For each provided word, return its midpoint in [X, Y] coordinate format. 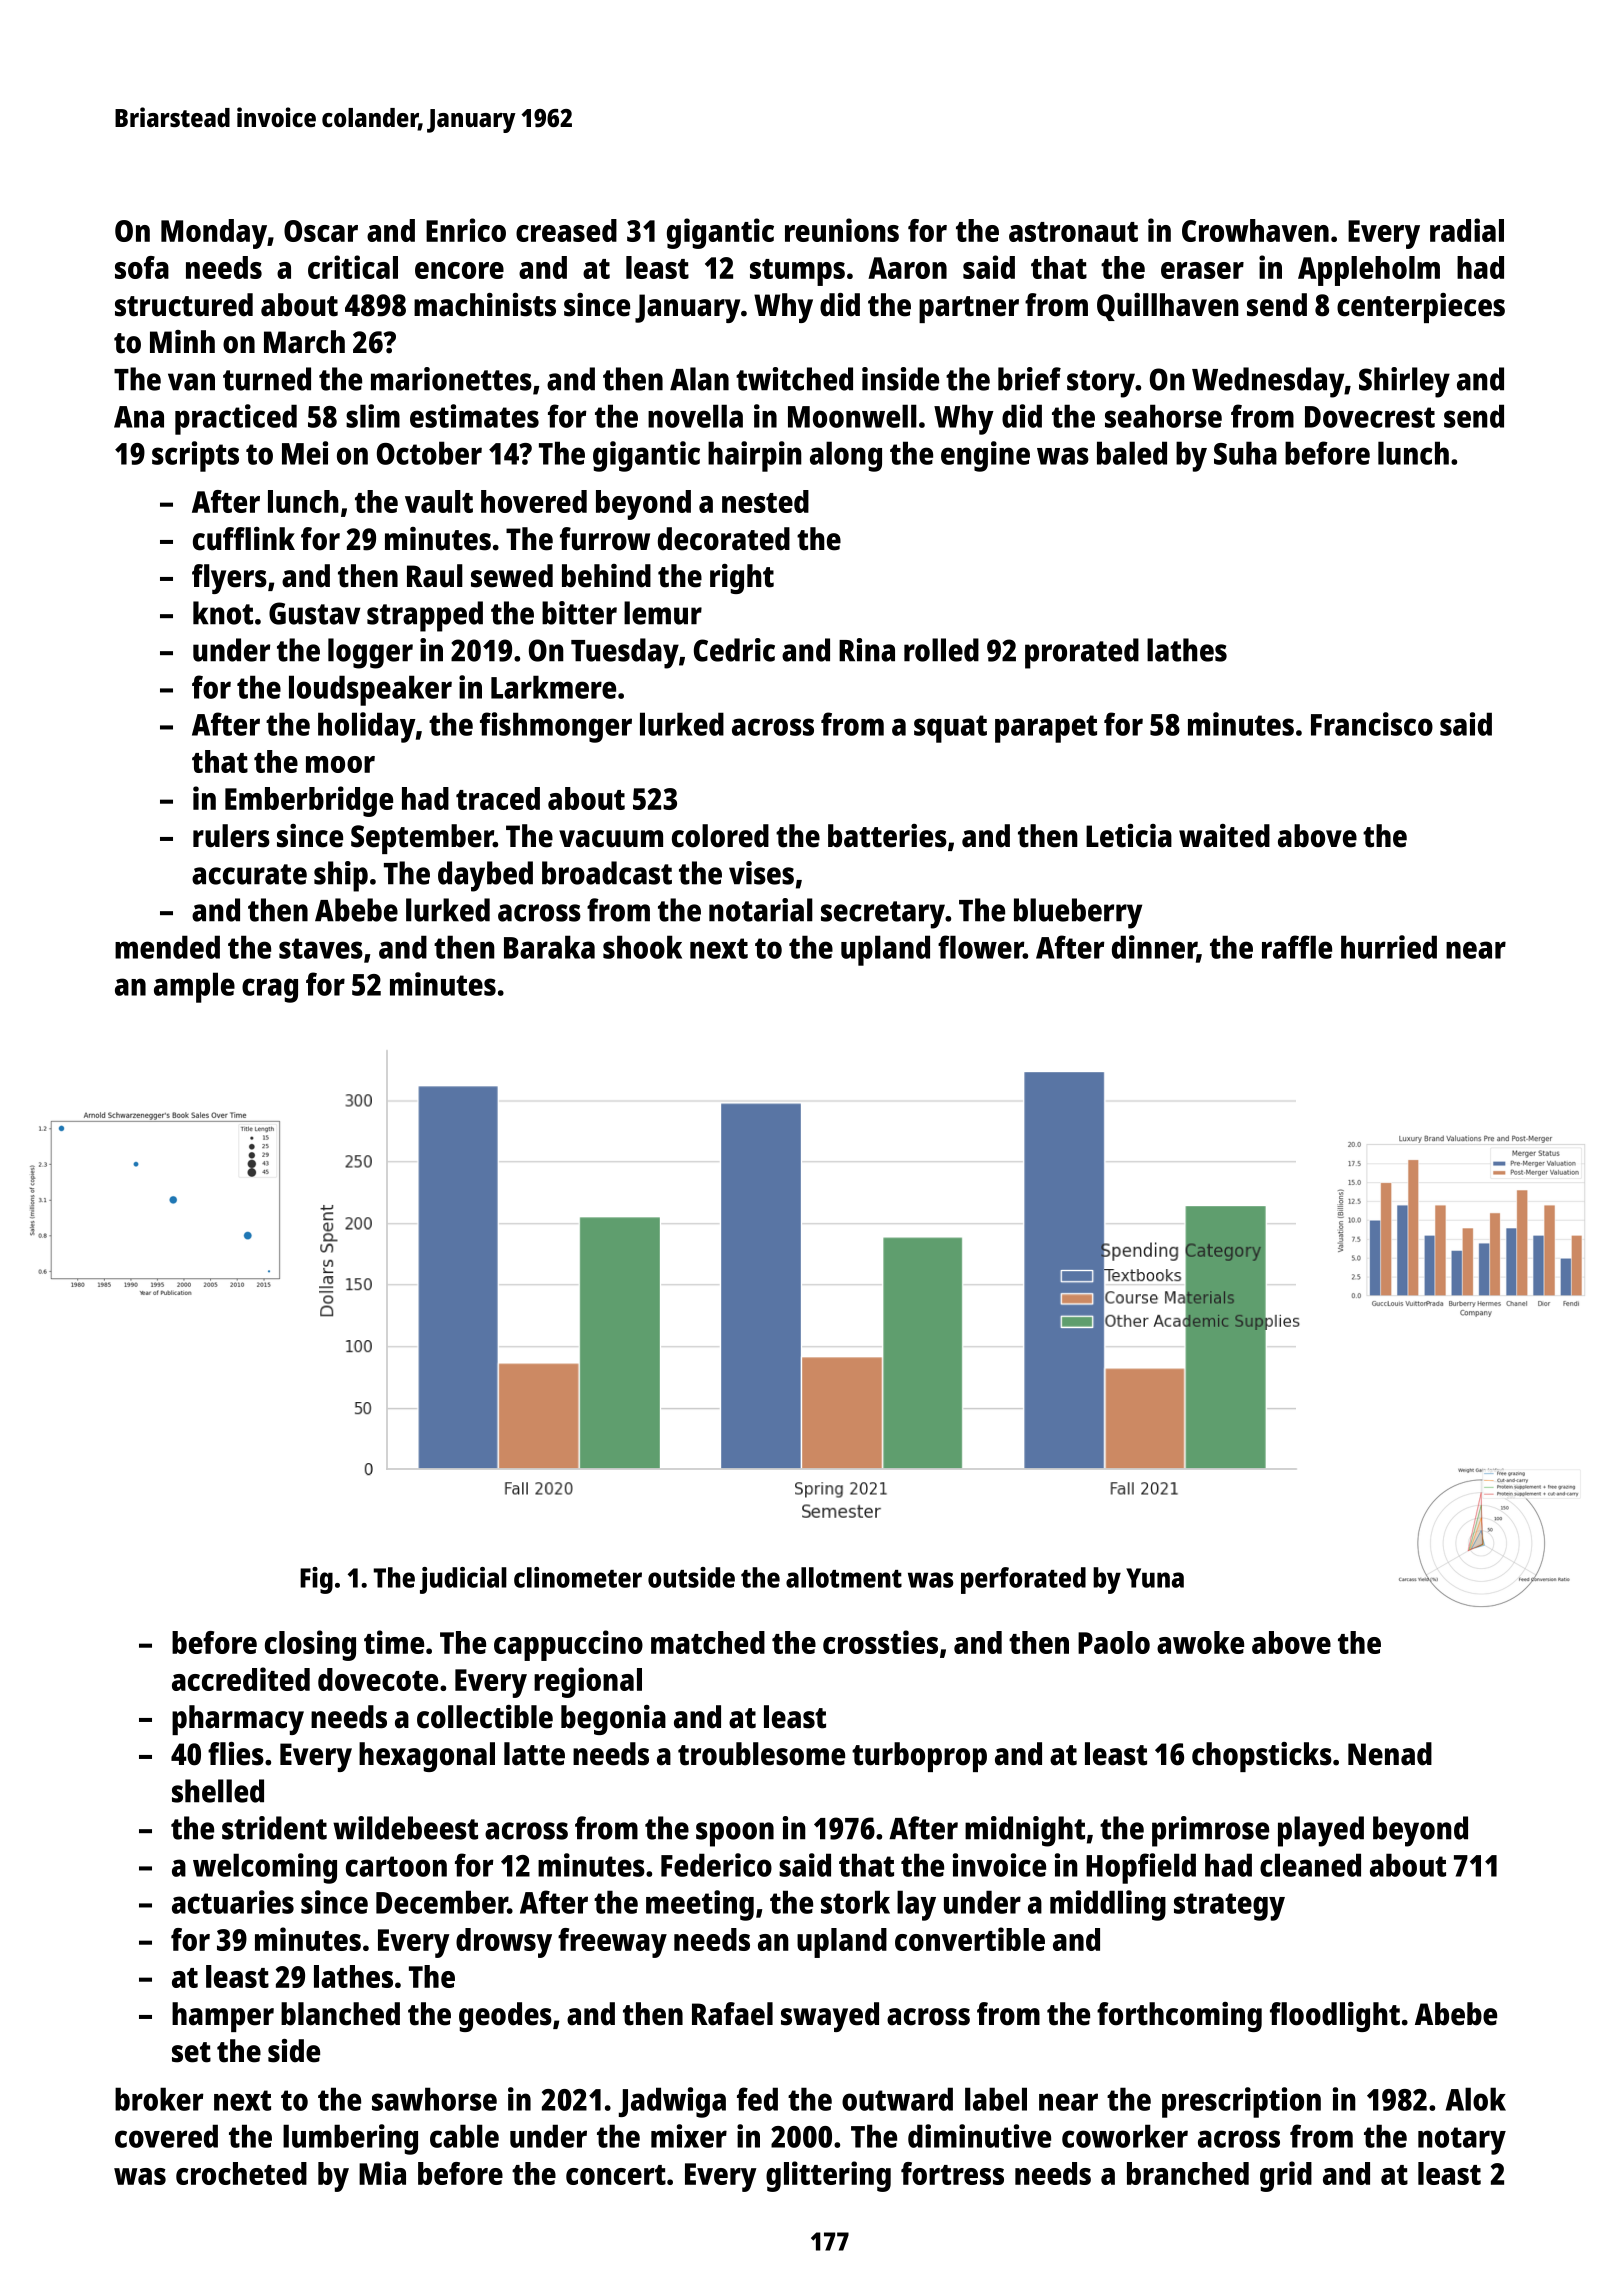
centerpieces [1421, 308]
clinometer [578, 1577]
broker [159, 2099]
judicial [463, 1580]
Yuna [1155, 1578]
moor [340, 764]
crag [270, 990]
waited [1224, 836]
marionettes [451, 379]
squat [950, 729]
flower [981, 947]
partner [969, 309]
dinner [1154, 948]
